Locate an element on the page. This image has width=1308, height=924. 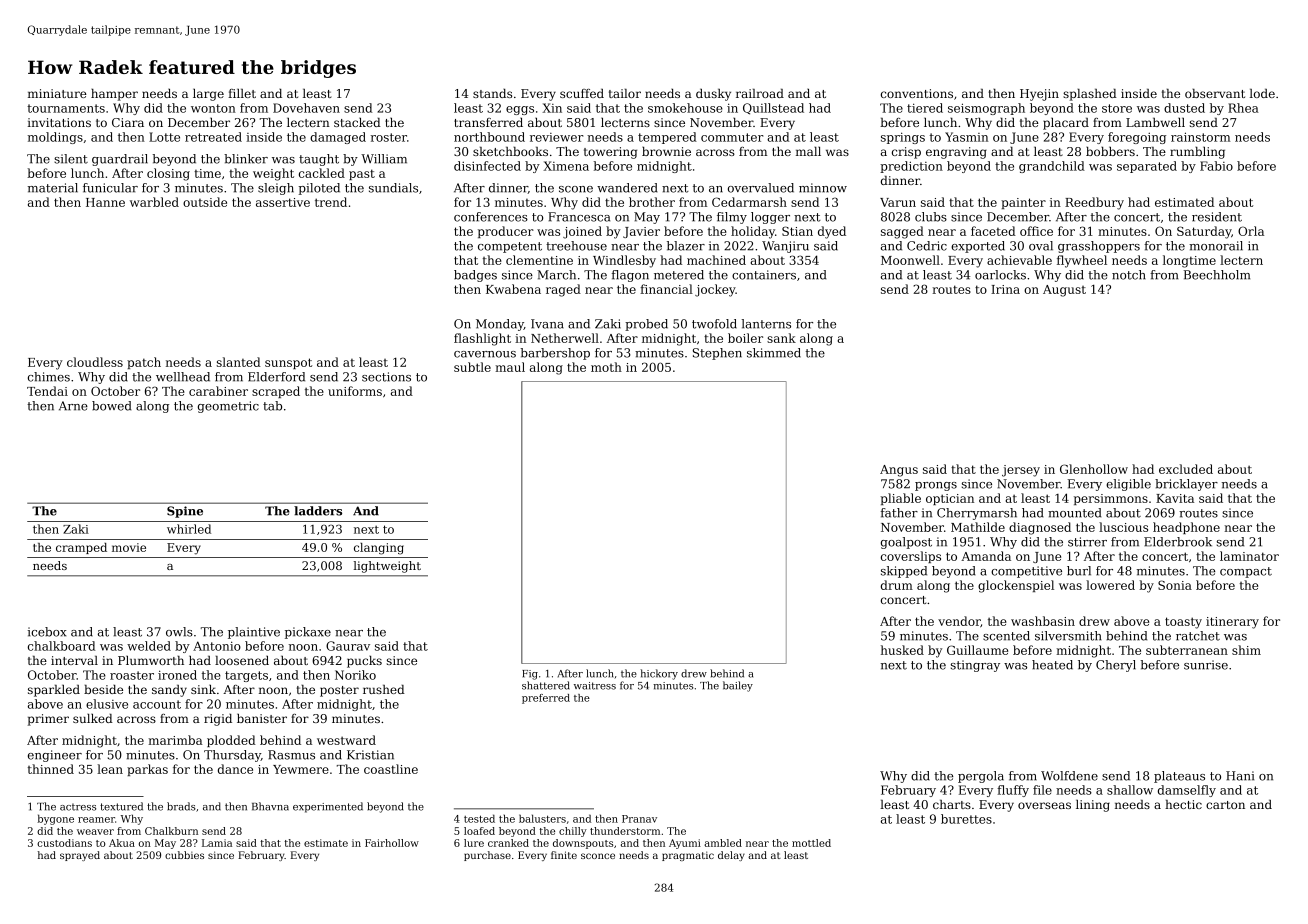
jersey is located at coordinates (1021, 471).
